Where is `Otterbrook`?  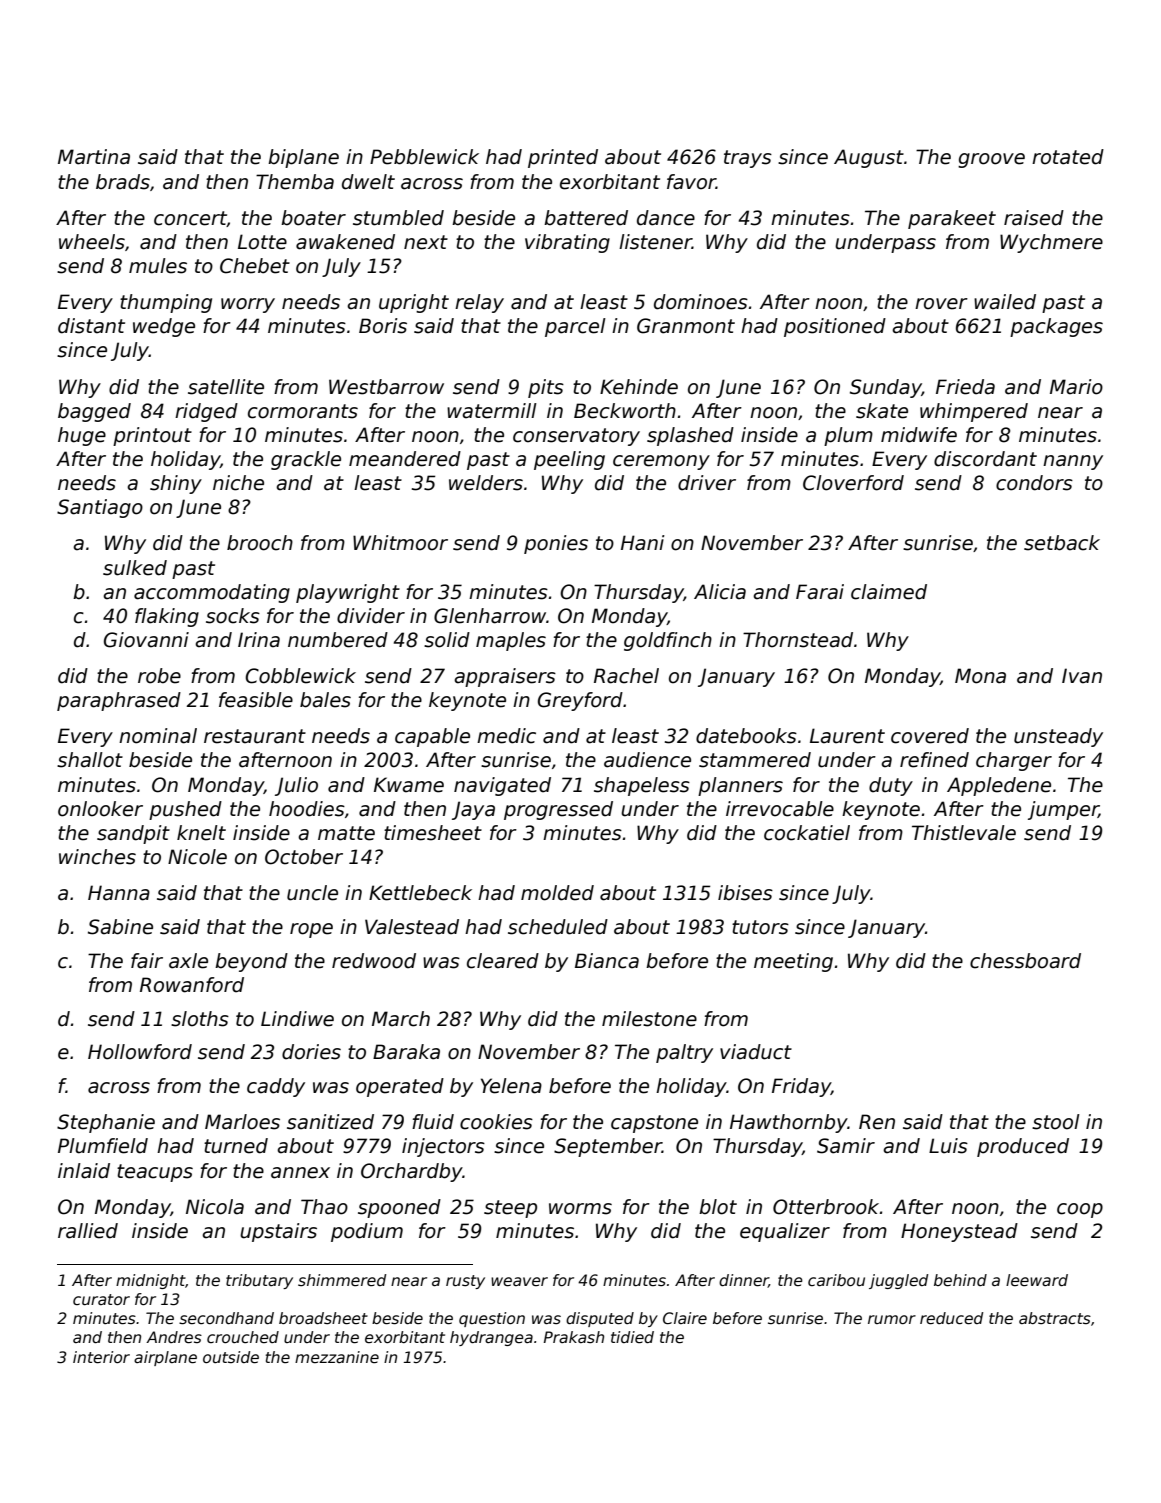
Otterbrook is located at coordinates (826, 1207).
